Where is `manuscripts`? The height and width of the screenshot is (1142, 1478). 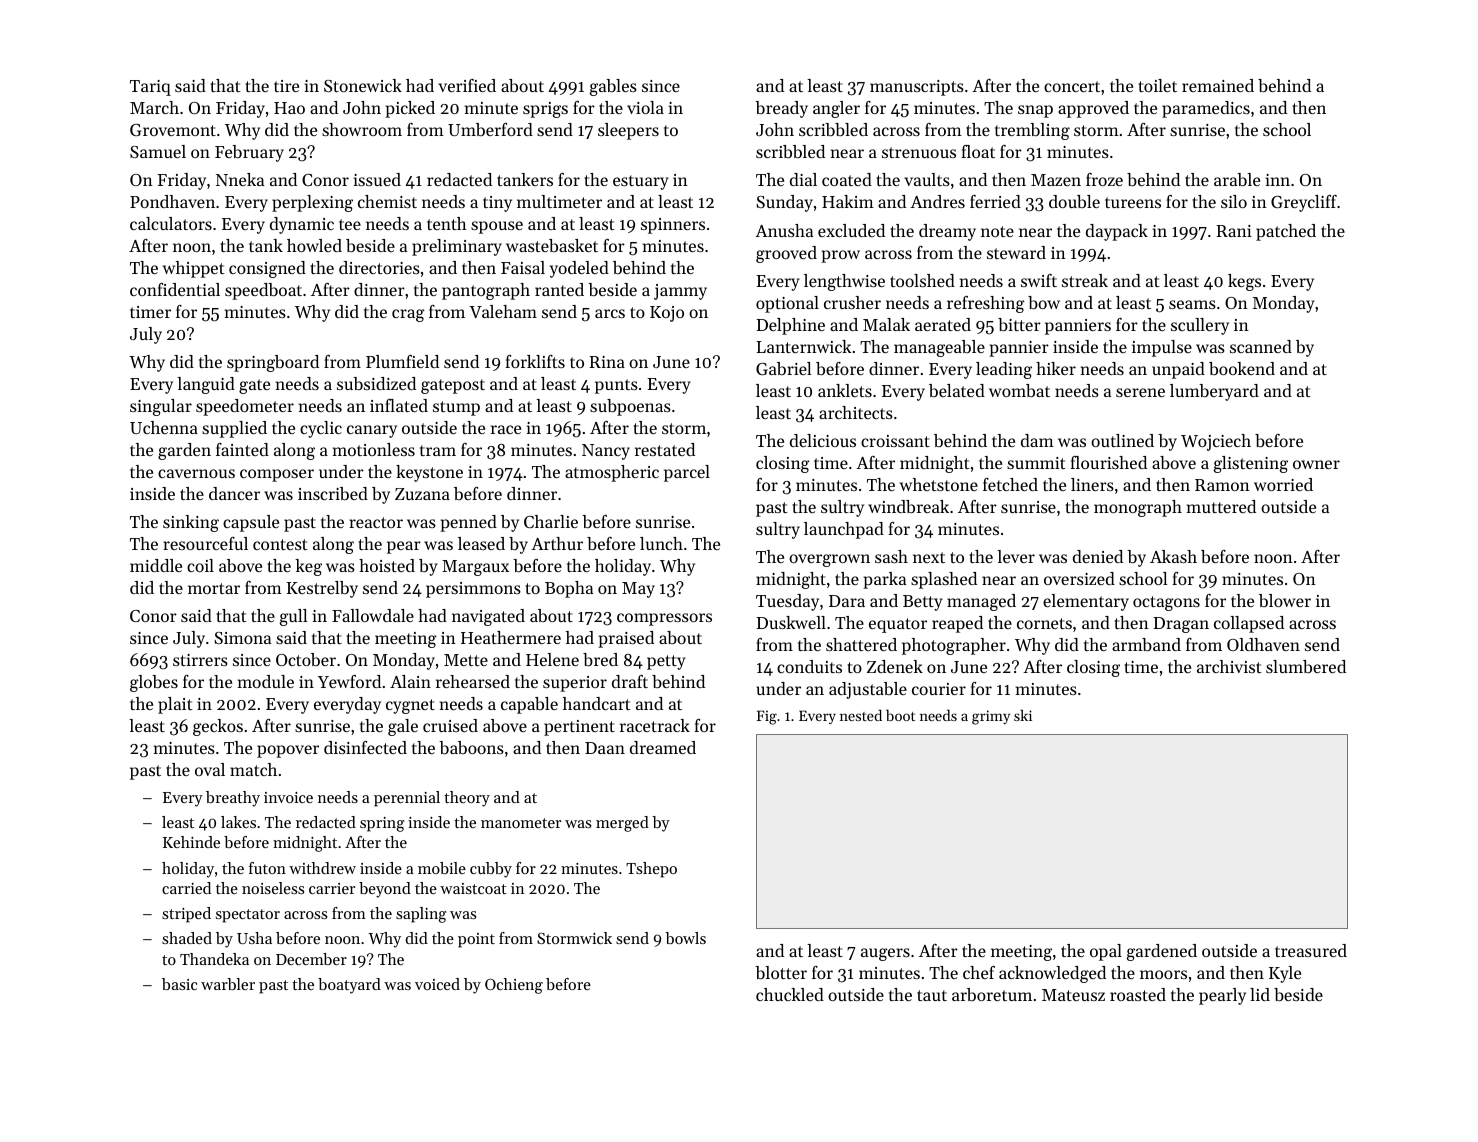
manuscripts is located at coordinates (917, 88).
